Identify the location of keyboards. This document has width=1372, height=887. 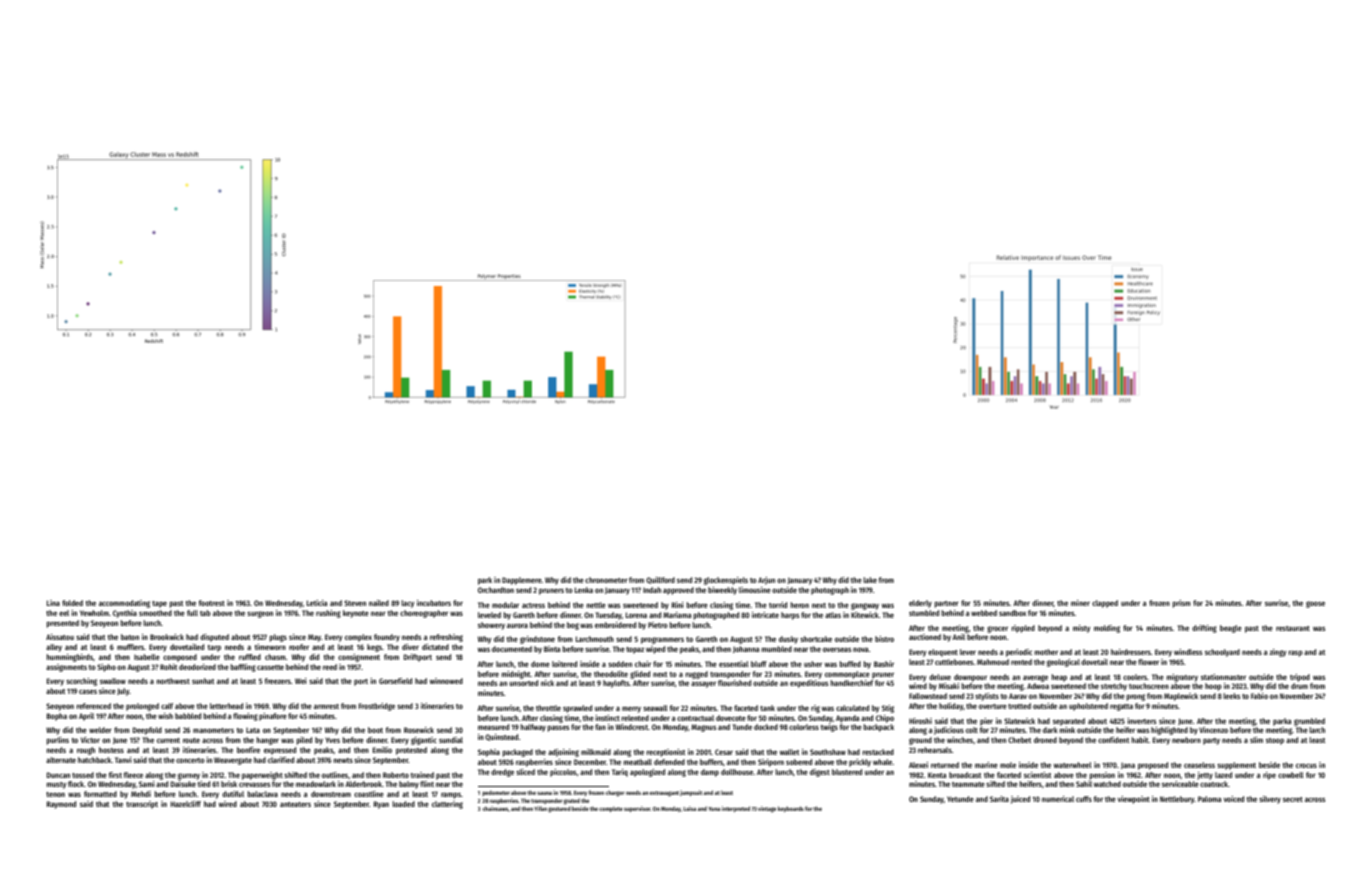
(791, 809).
